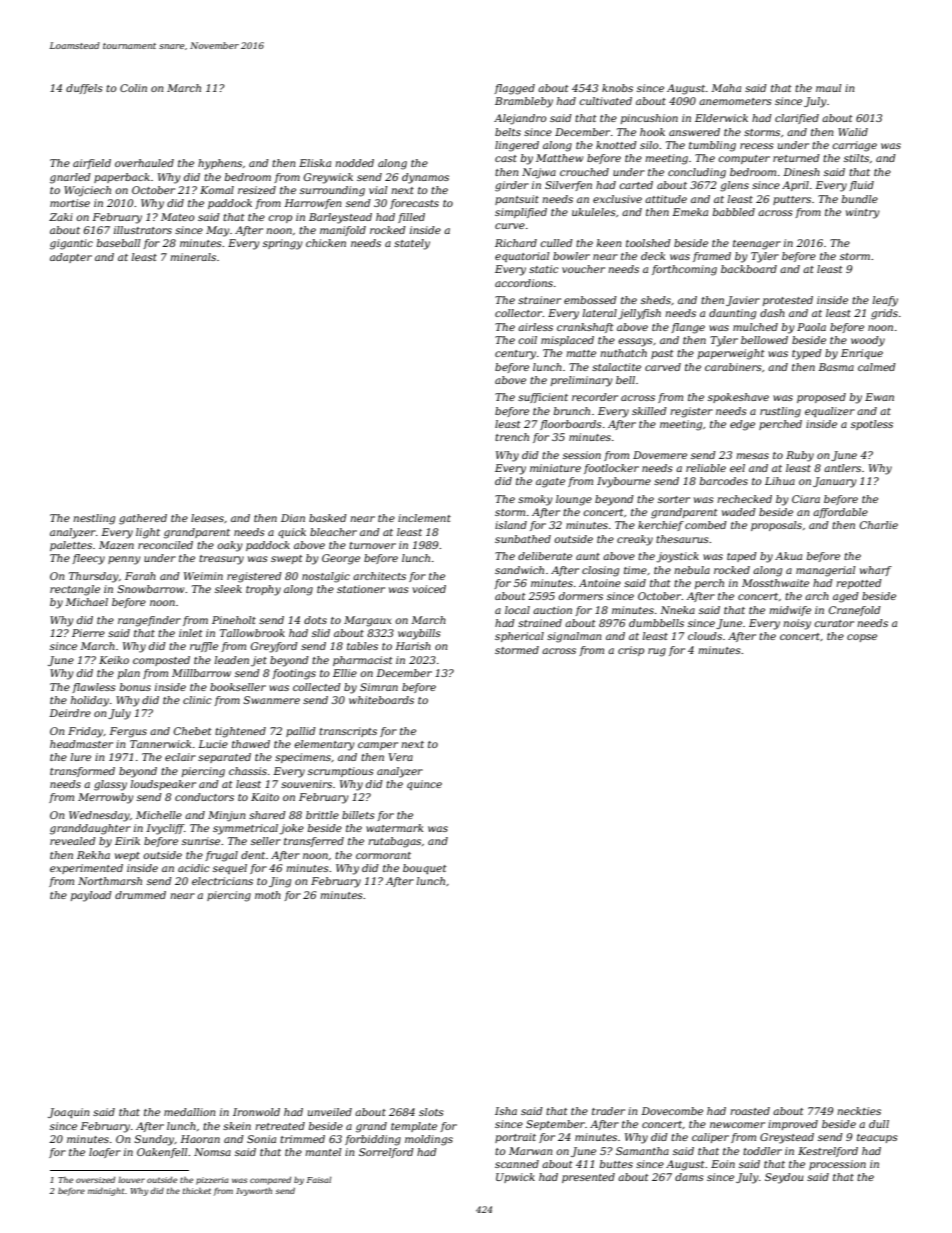 The width and height of the document is (952, 1233). I want to click on Enrique, so click(862, 354).
